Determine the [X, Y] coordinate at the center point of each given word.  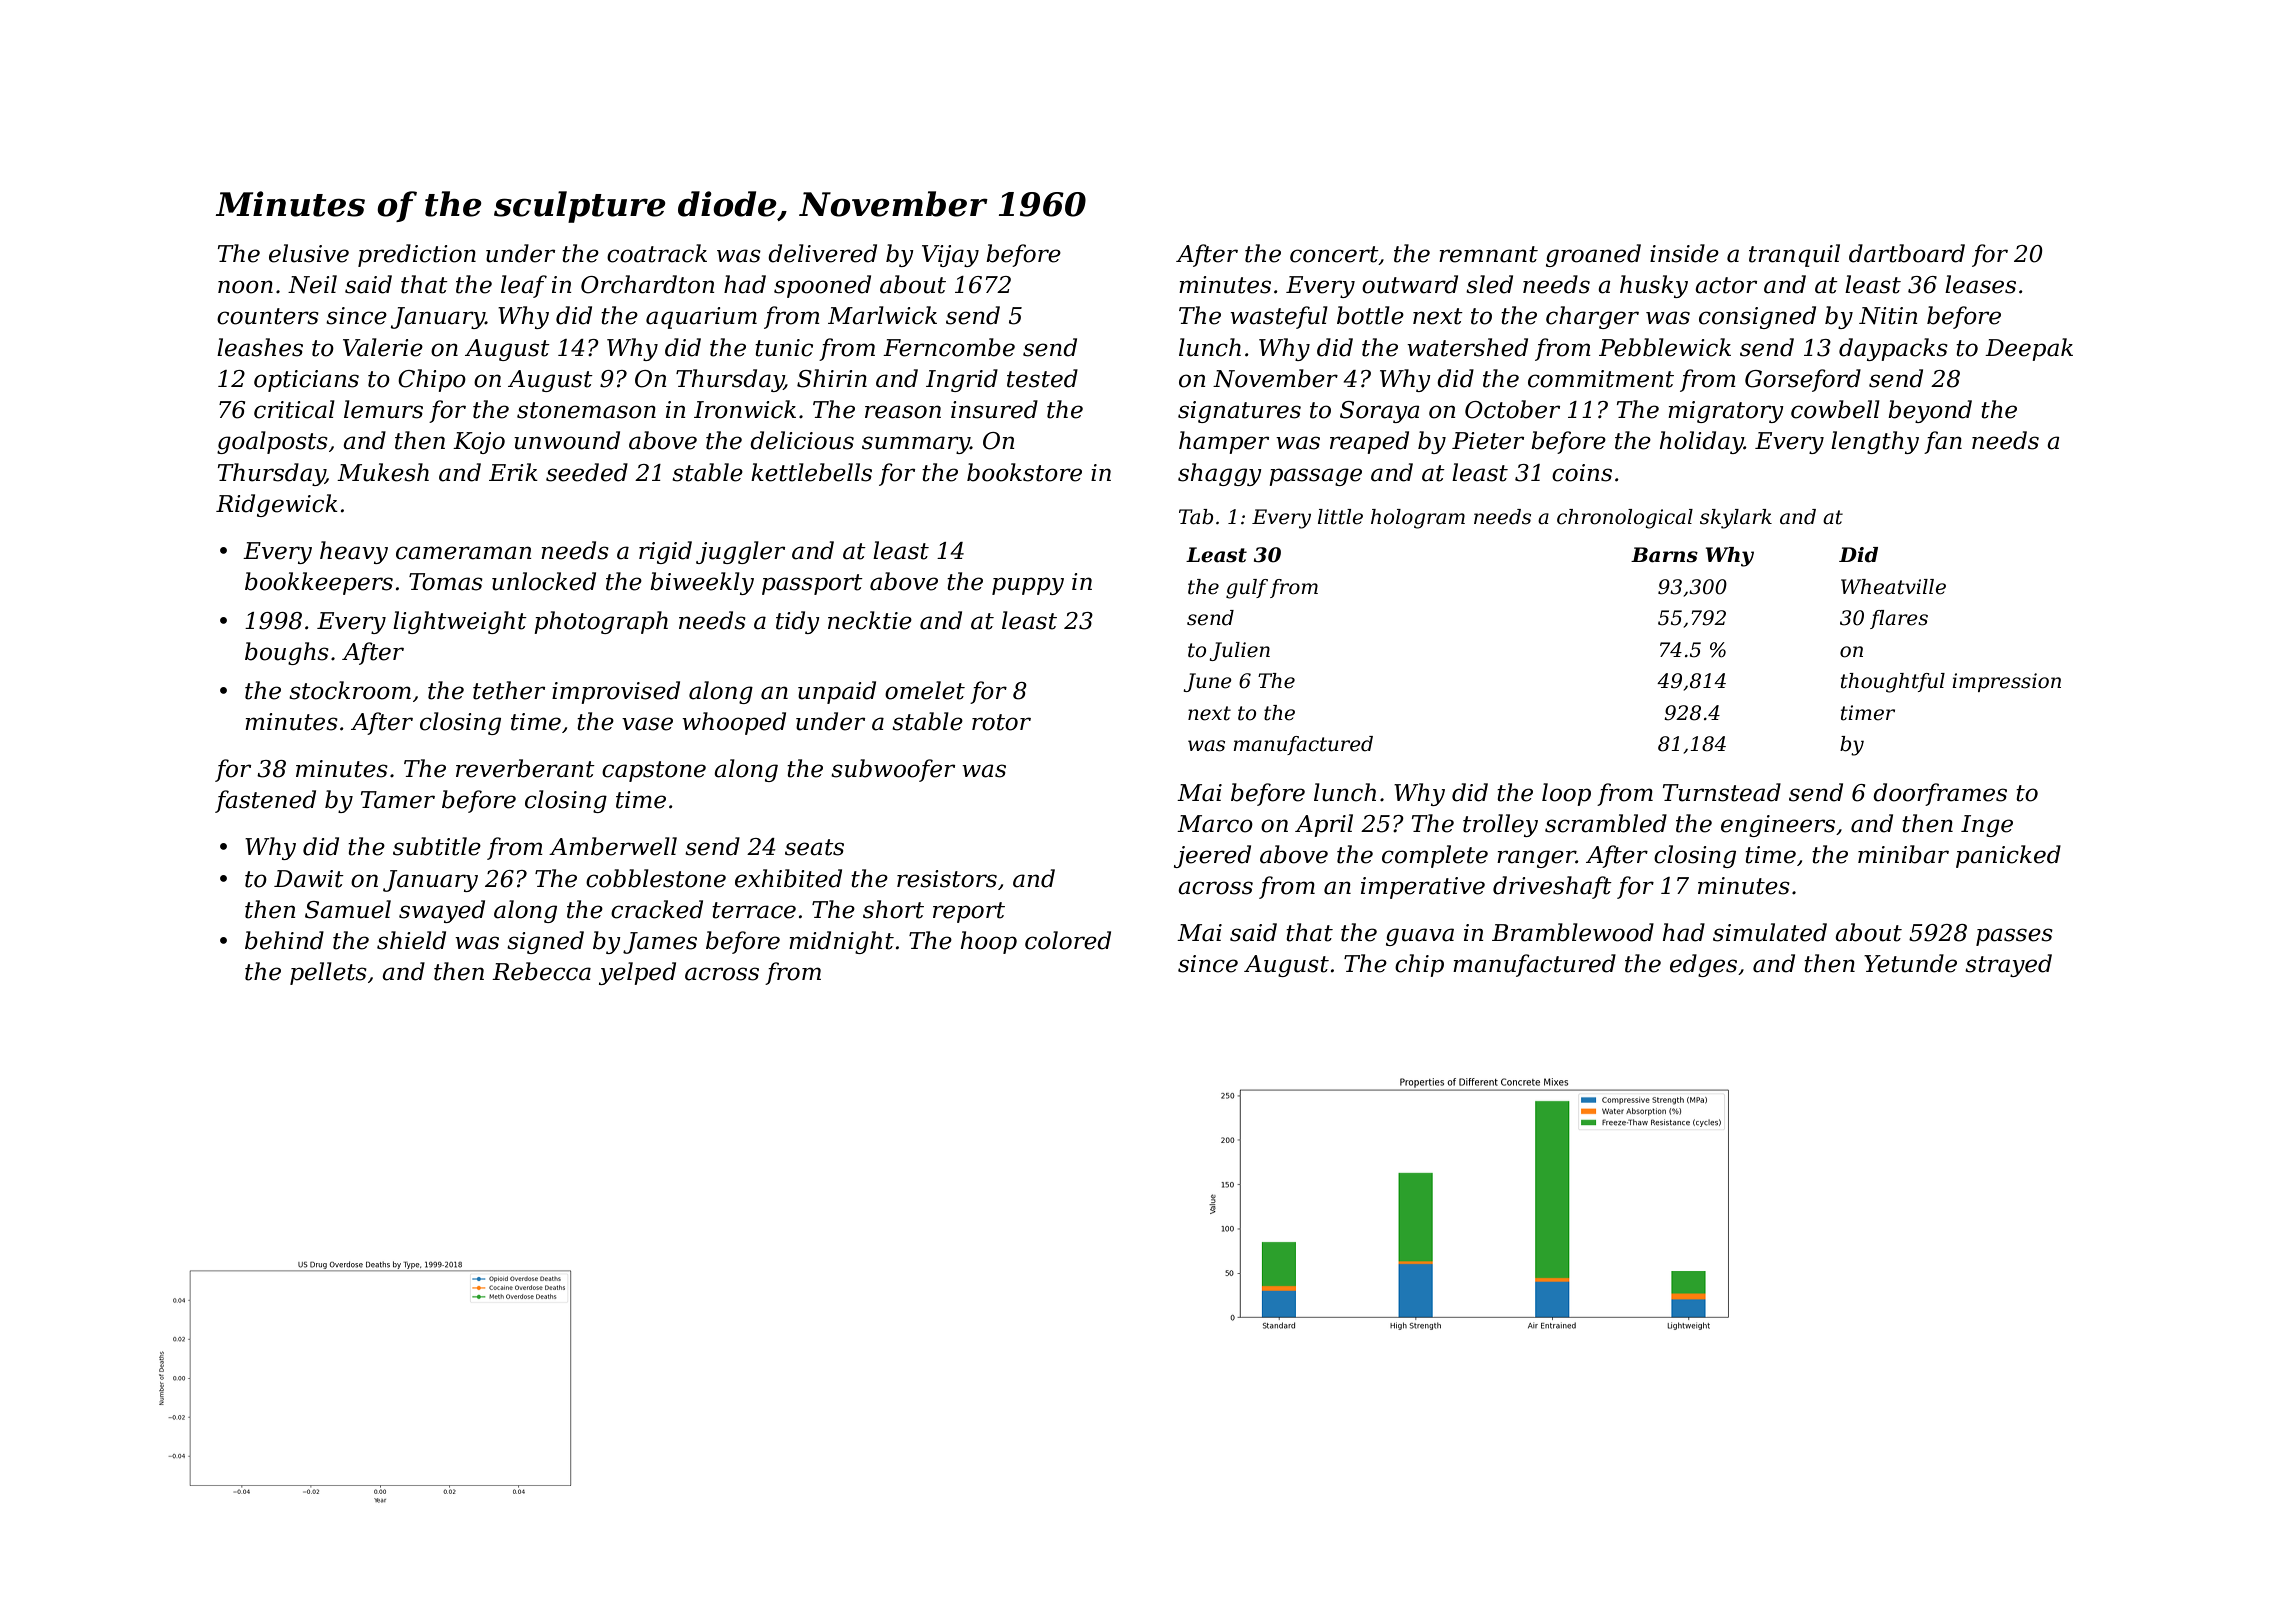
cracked [657, 909]
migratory [1726, 412]
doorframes [1940, 794]
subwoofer [893, 770]
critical [294, 409]
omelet [925, 690]
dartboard [1907, 253]
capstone [654, 771]
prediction [417, 255]
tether [509, 690]
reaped [1369, 442]
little [1340, 517]
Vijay [950, 256]
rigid [665, 552]
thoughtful [1893, 683]
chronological [1625, 519]
